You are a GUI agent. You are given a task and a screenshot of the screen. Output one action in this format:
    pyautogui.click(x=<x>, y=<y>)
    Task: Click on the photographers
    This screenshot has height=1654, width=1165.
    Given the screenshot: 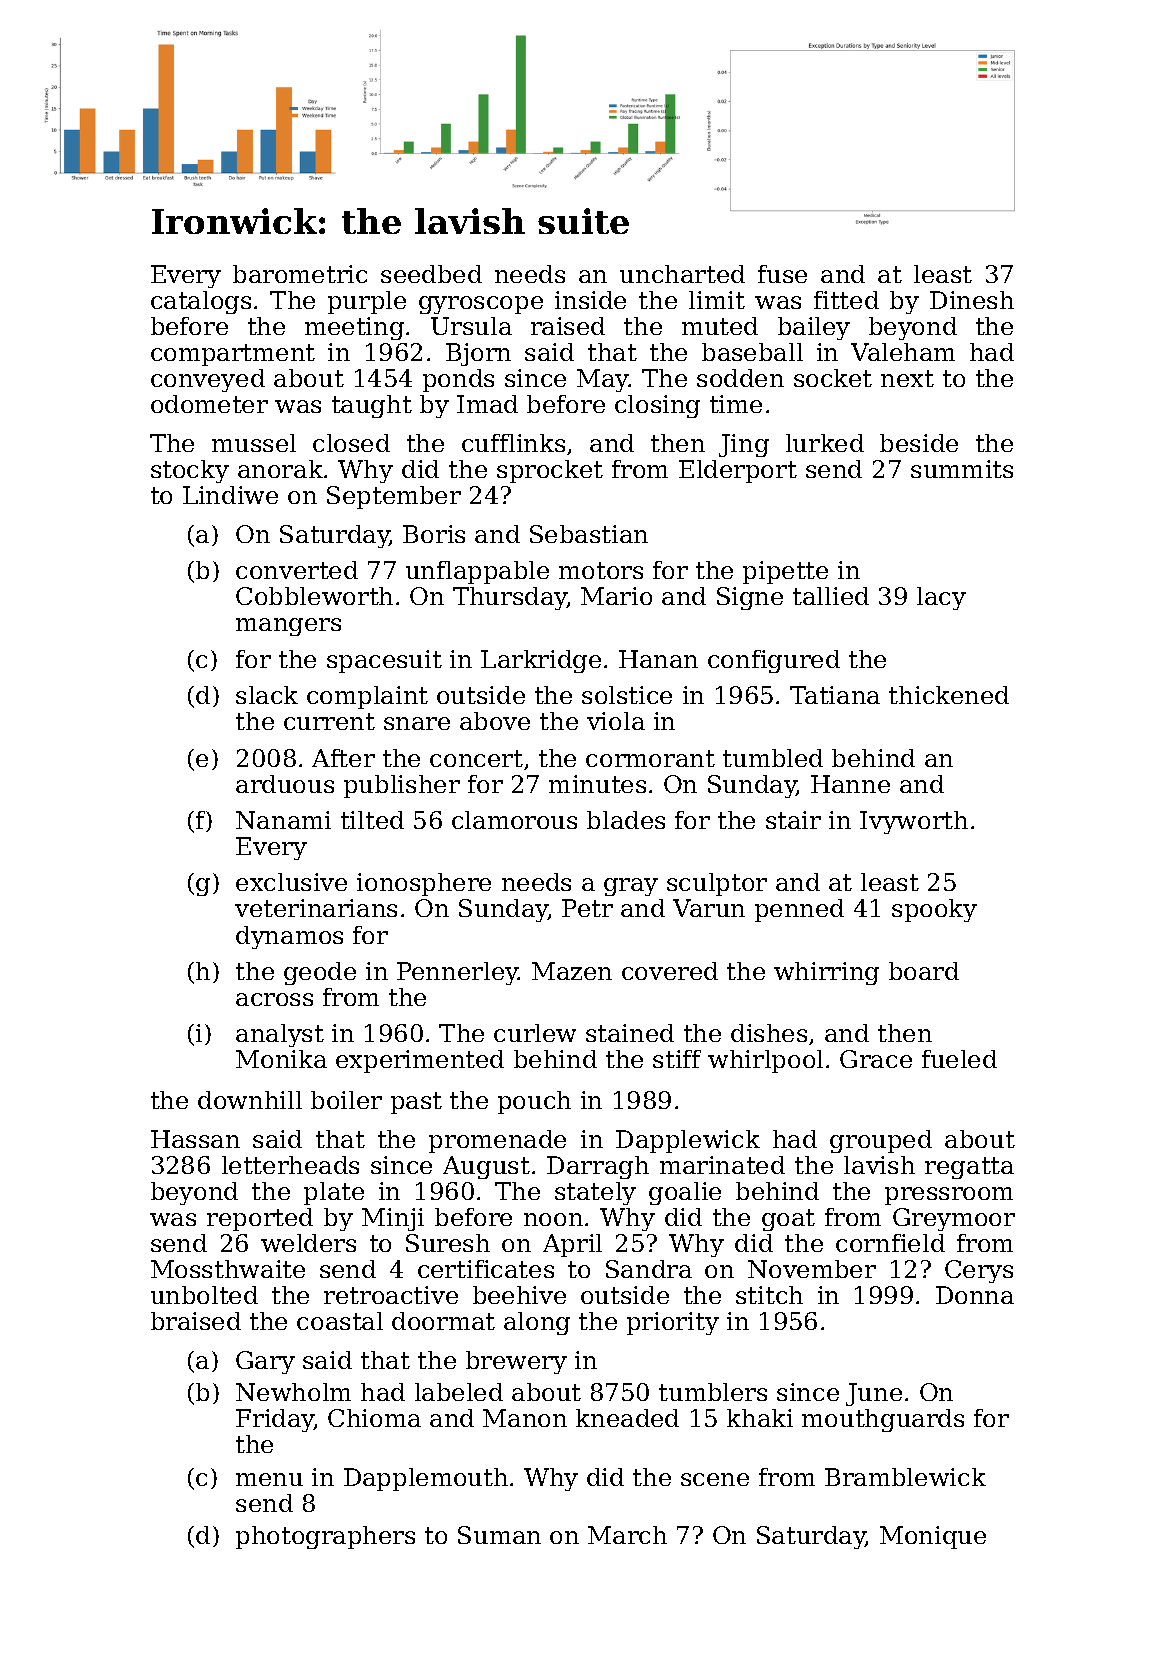 What is the action you would take?
    pyautogui.click(x=325, y=1537)
